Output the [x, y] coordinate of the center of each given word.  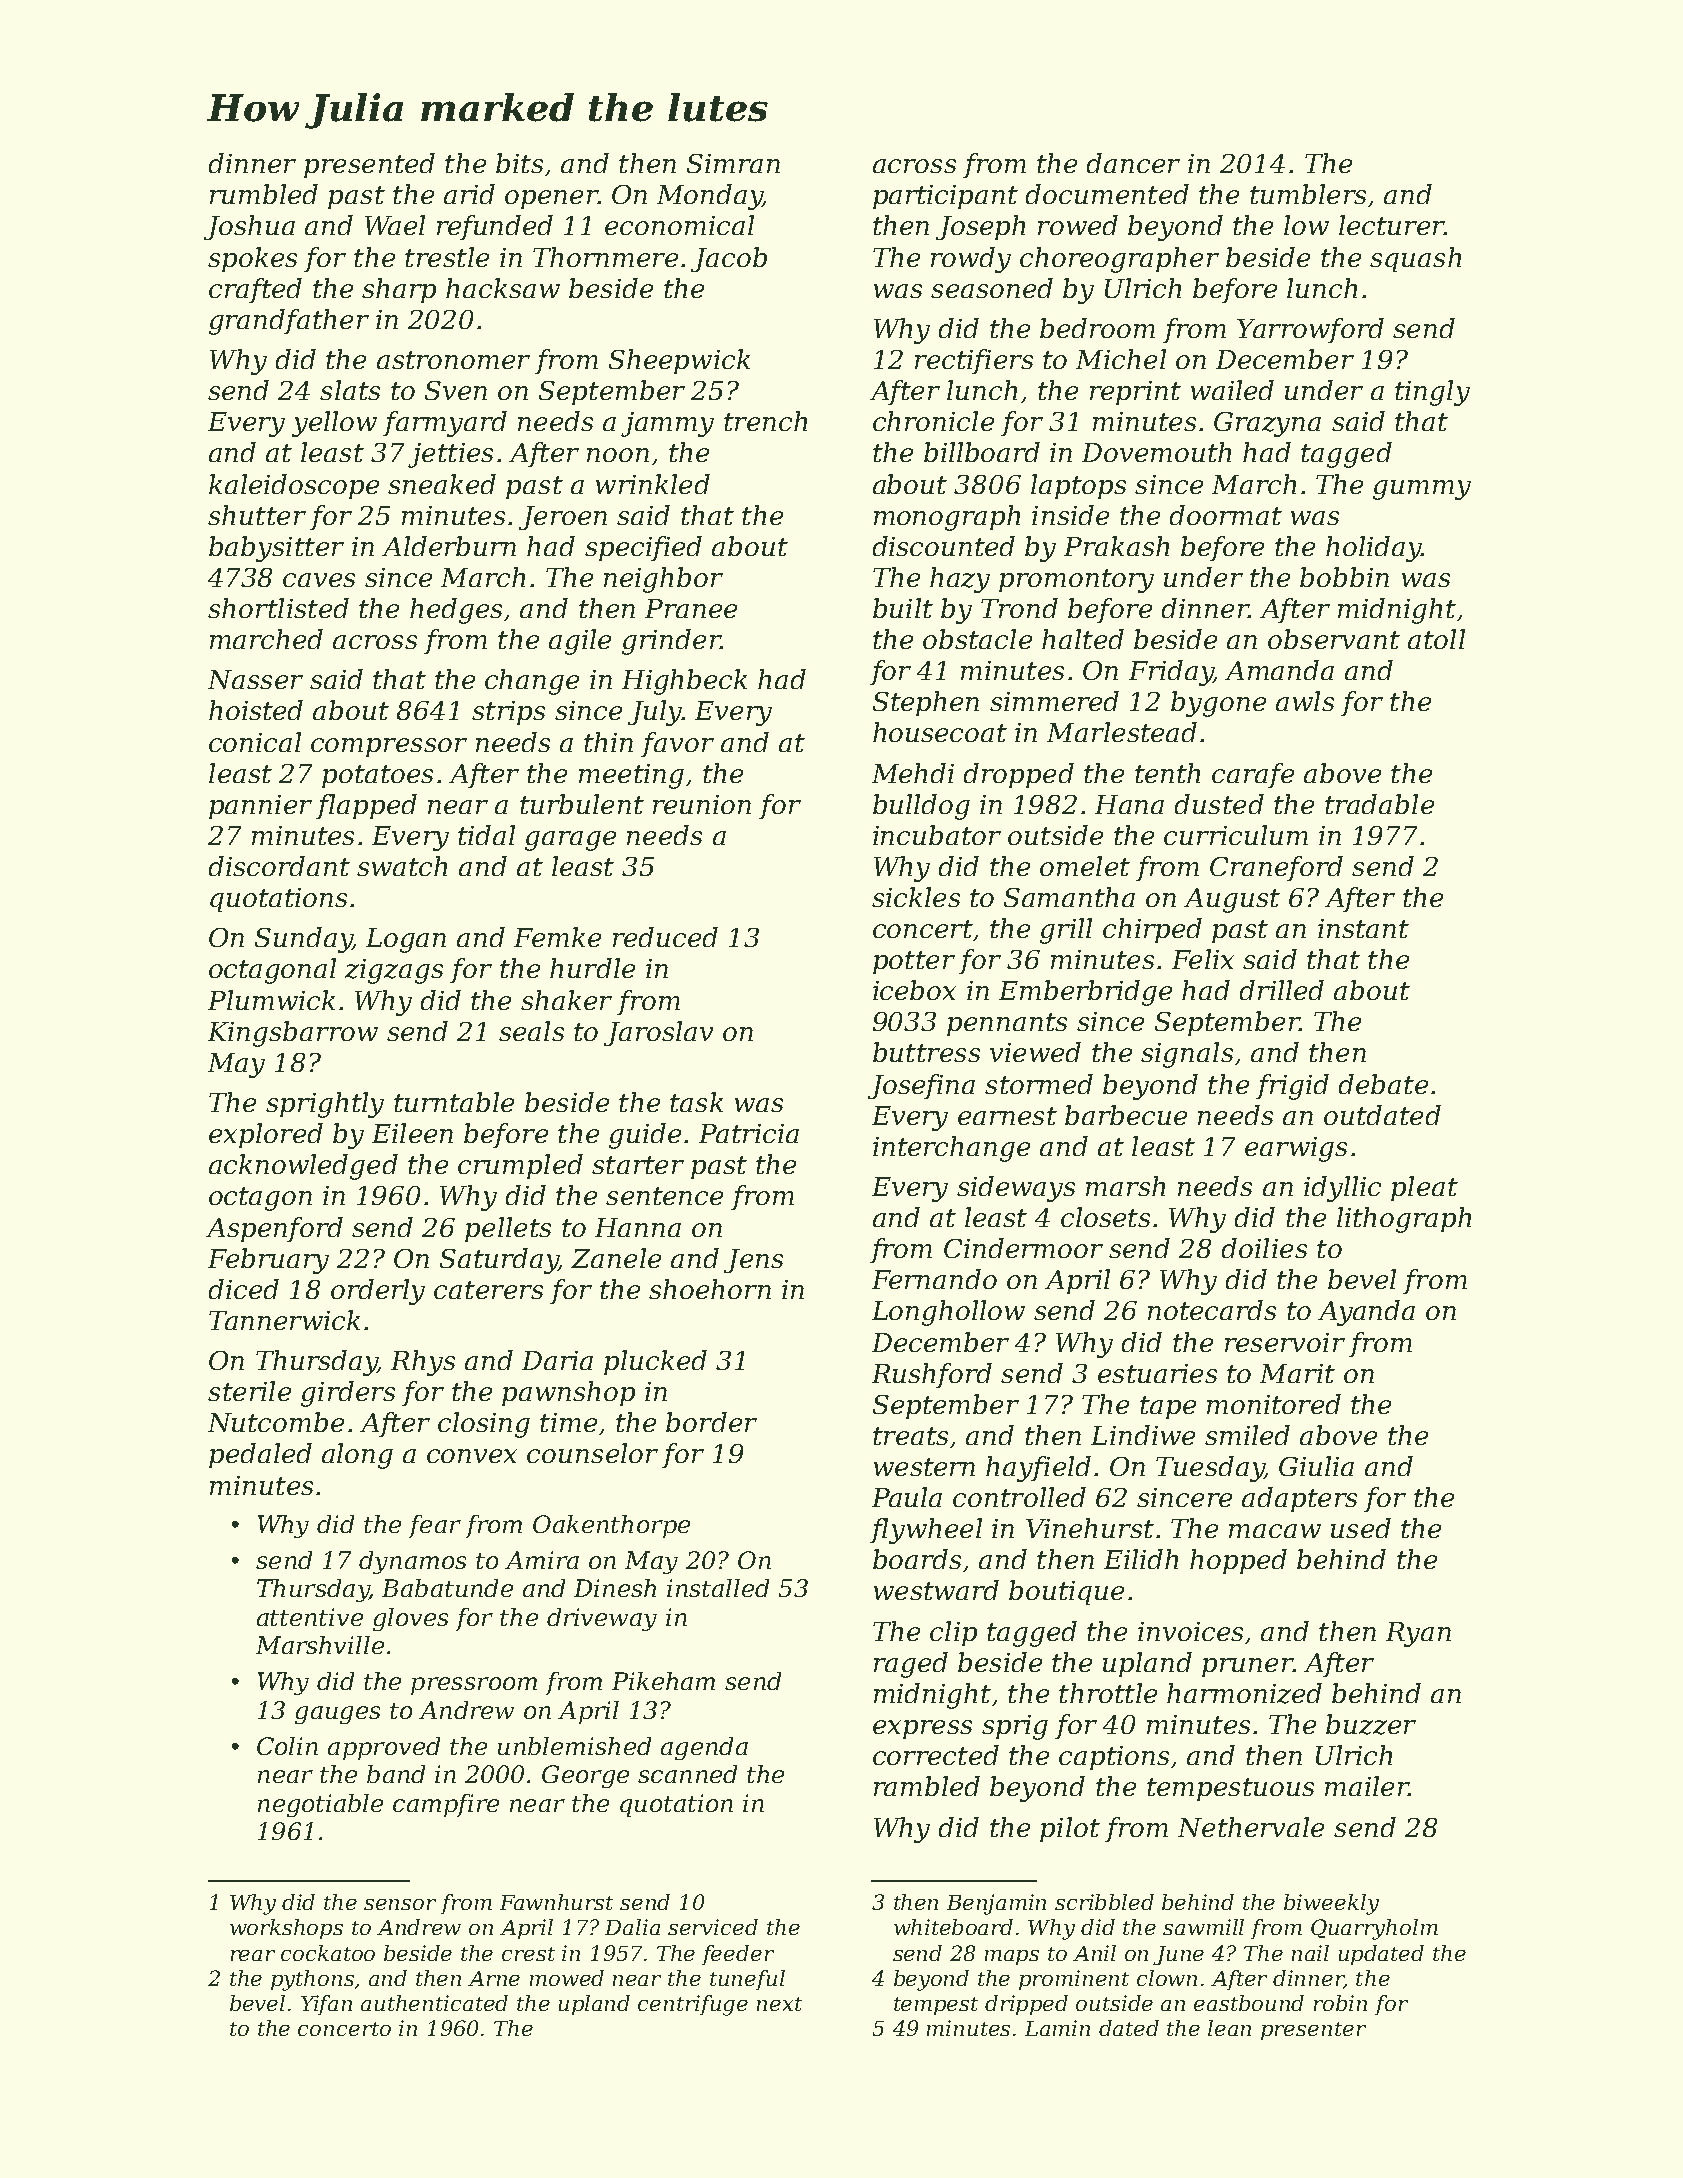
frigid [1292, 1087]
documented [1107, 194]
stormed [1039, 1084]
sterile [249, 1391]
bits [519, 163]
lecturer [1391, 225]
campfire [446, 1805]
